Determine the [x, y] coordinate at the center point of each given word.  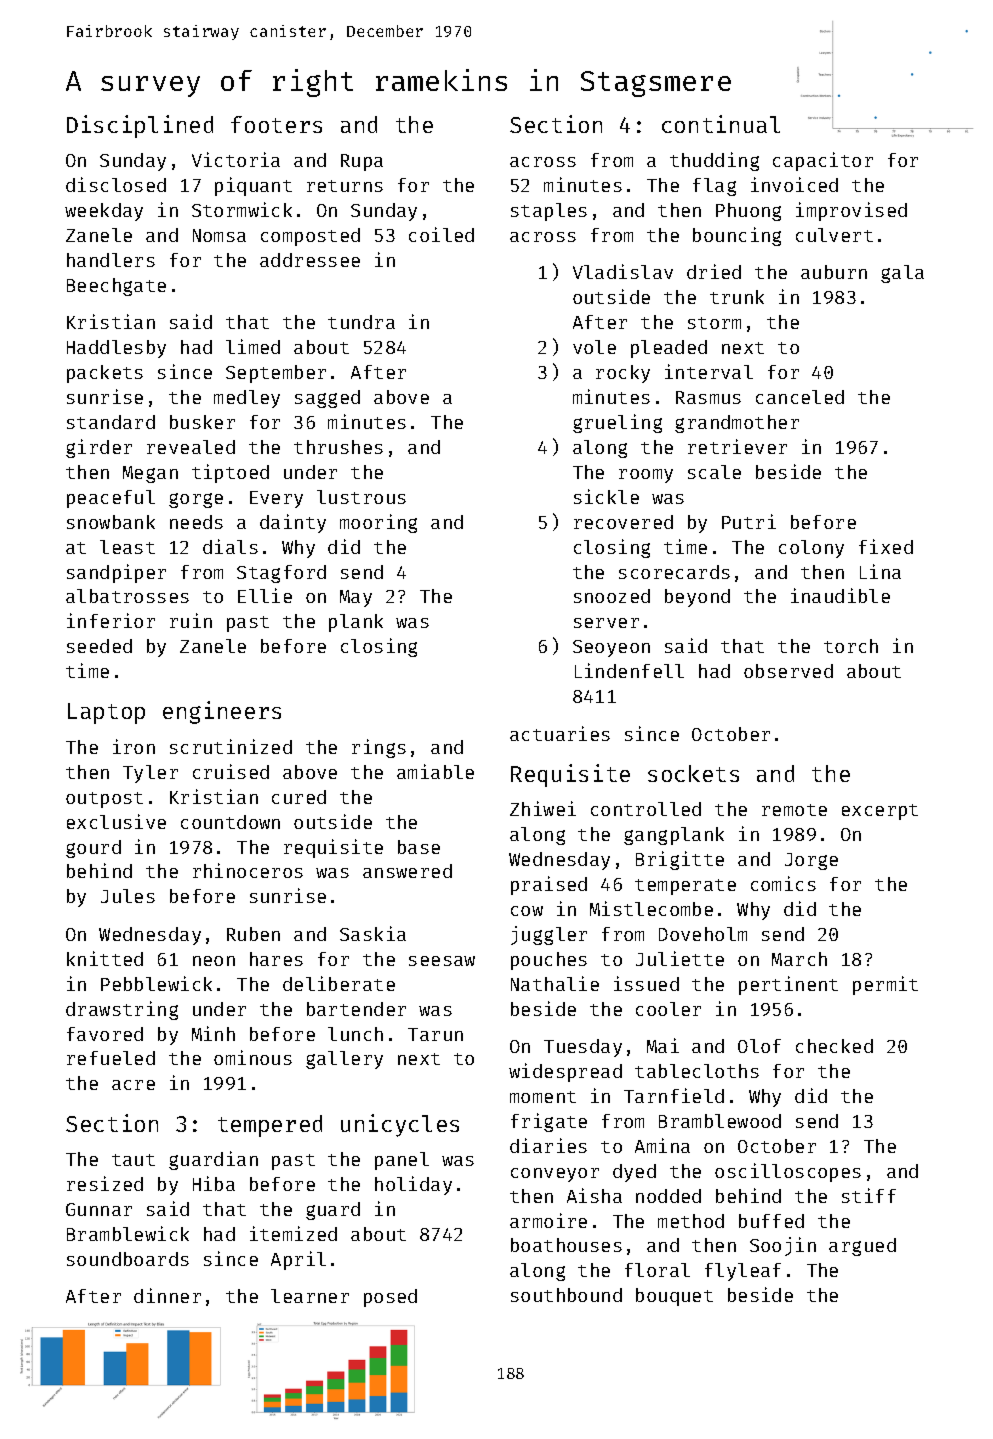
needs [196, 522]
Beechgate [116, 287]
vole [594, 347]
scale [714, 472]
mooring [378, 523]
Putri [749, 521]
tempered [270, 1126]
